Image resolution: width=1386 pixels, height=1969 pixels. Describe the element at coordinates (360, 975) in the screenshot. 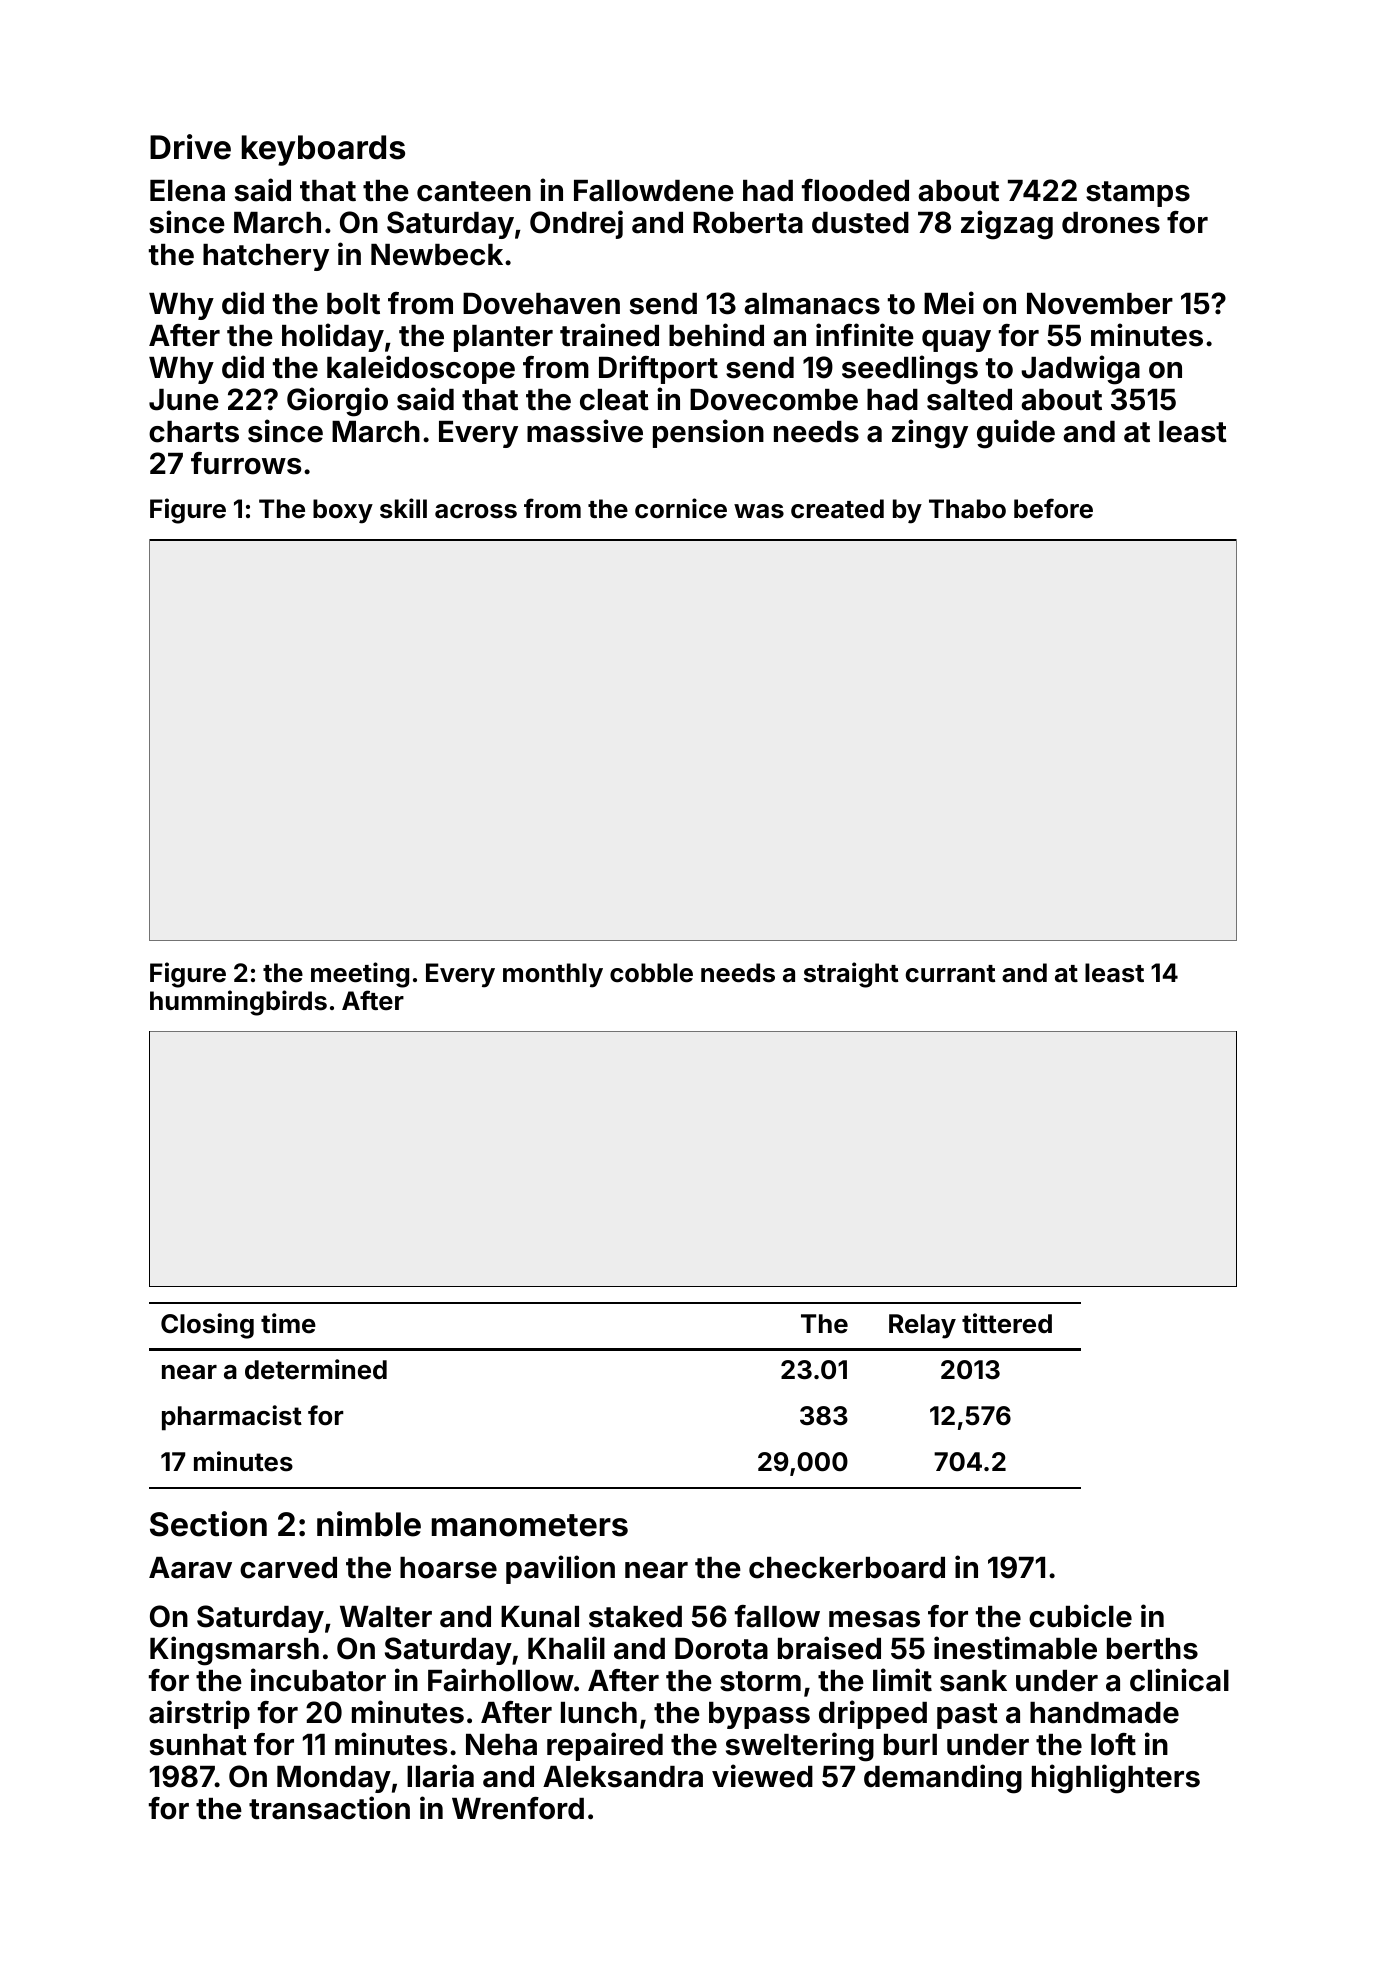

I see `meeting` at that location.
